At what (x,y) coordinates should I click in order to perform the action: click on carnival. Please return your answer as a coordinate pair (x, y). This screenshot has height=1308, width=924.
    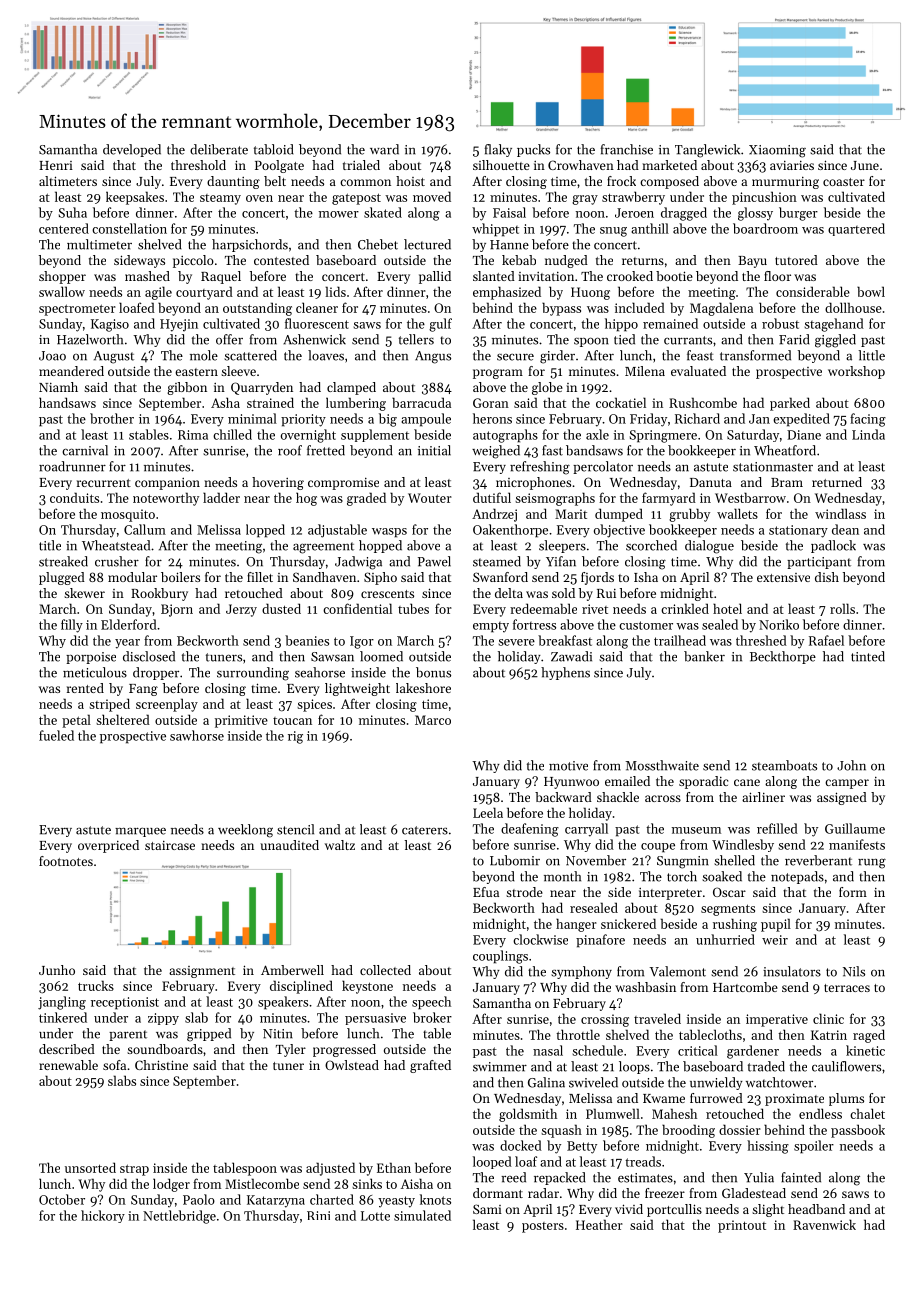
    Looking at the image, I should click on (85, 450).
